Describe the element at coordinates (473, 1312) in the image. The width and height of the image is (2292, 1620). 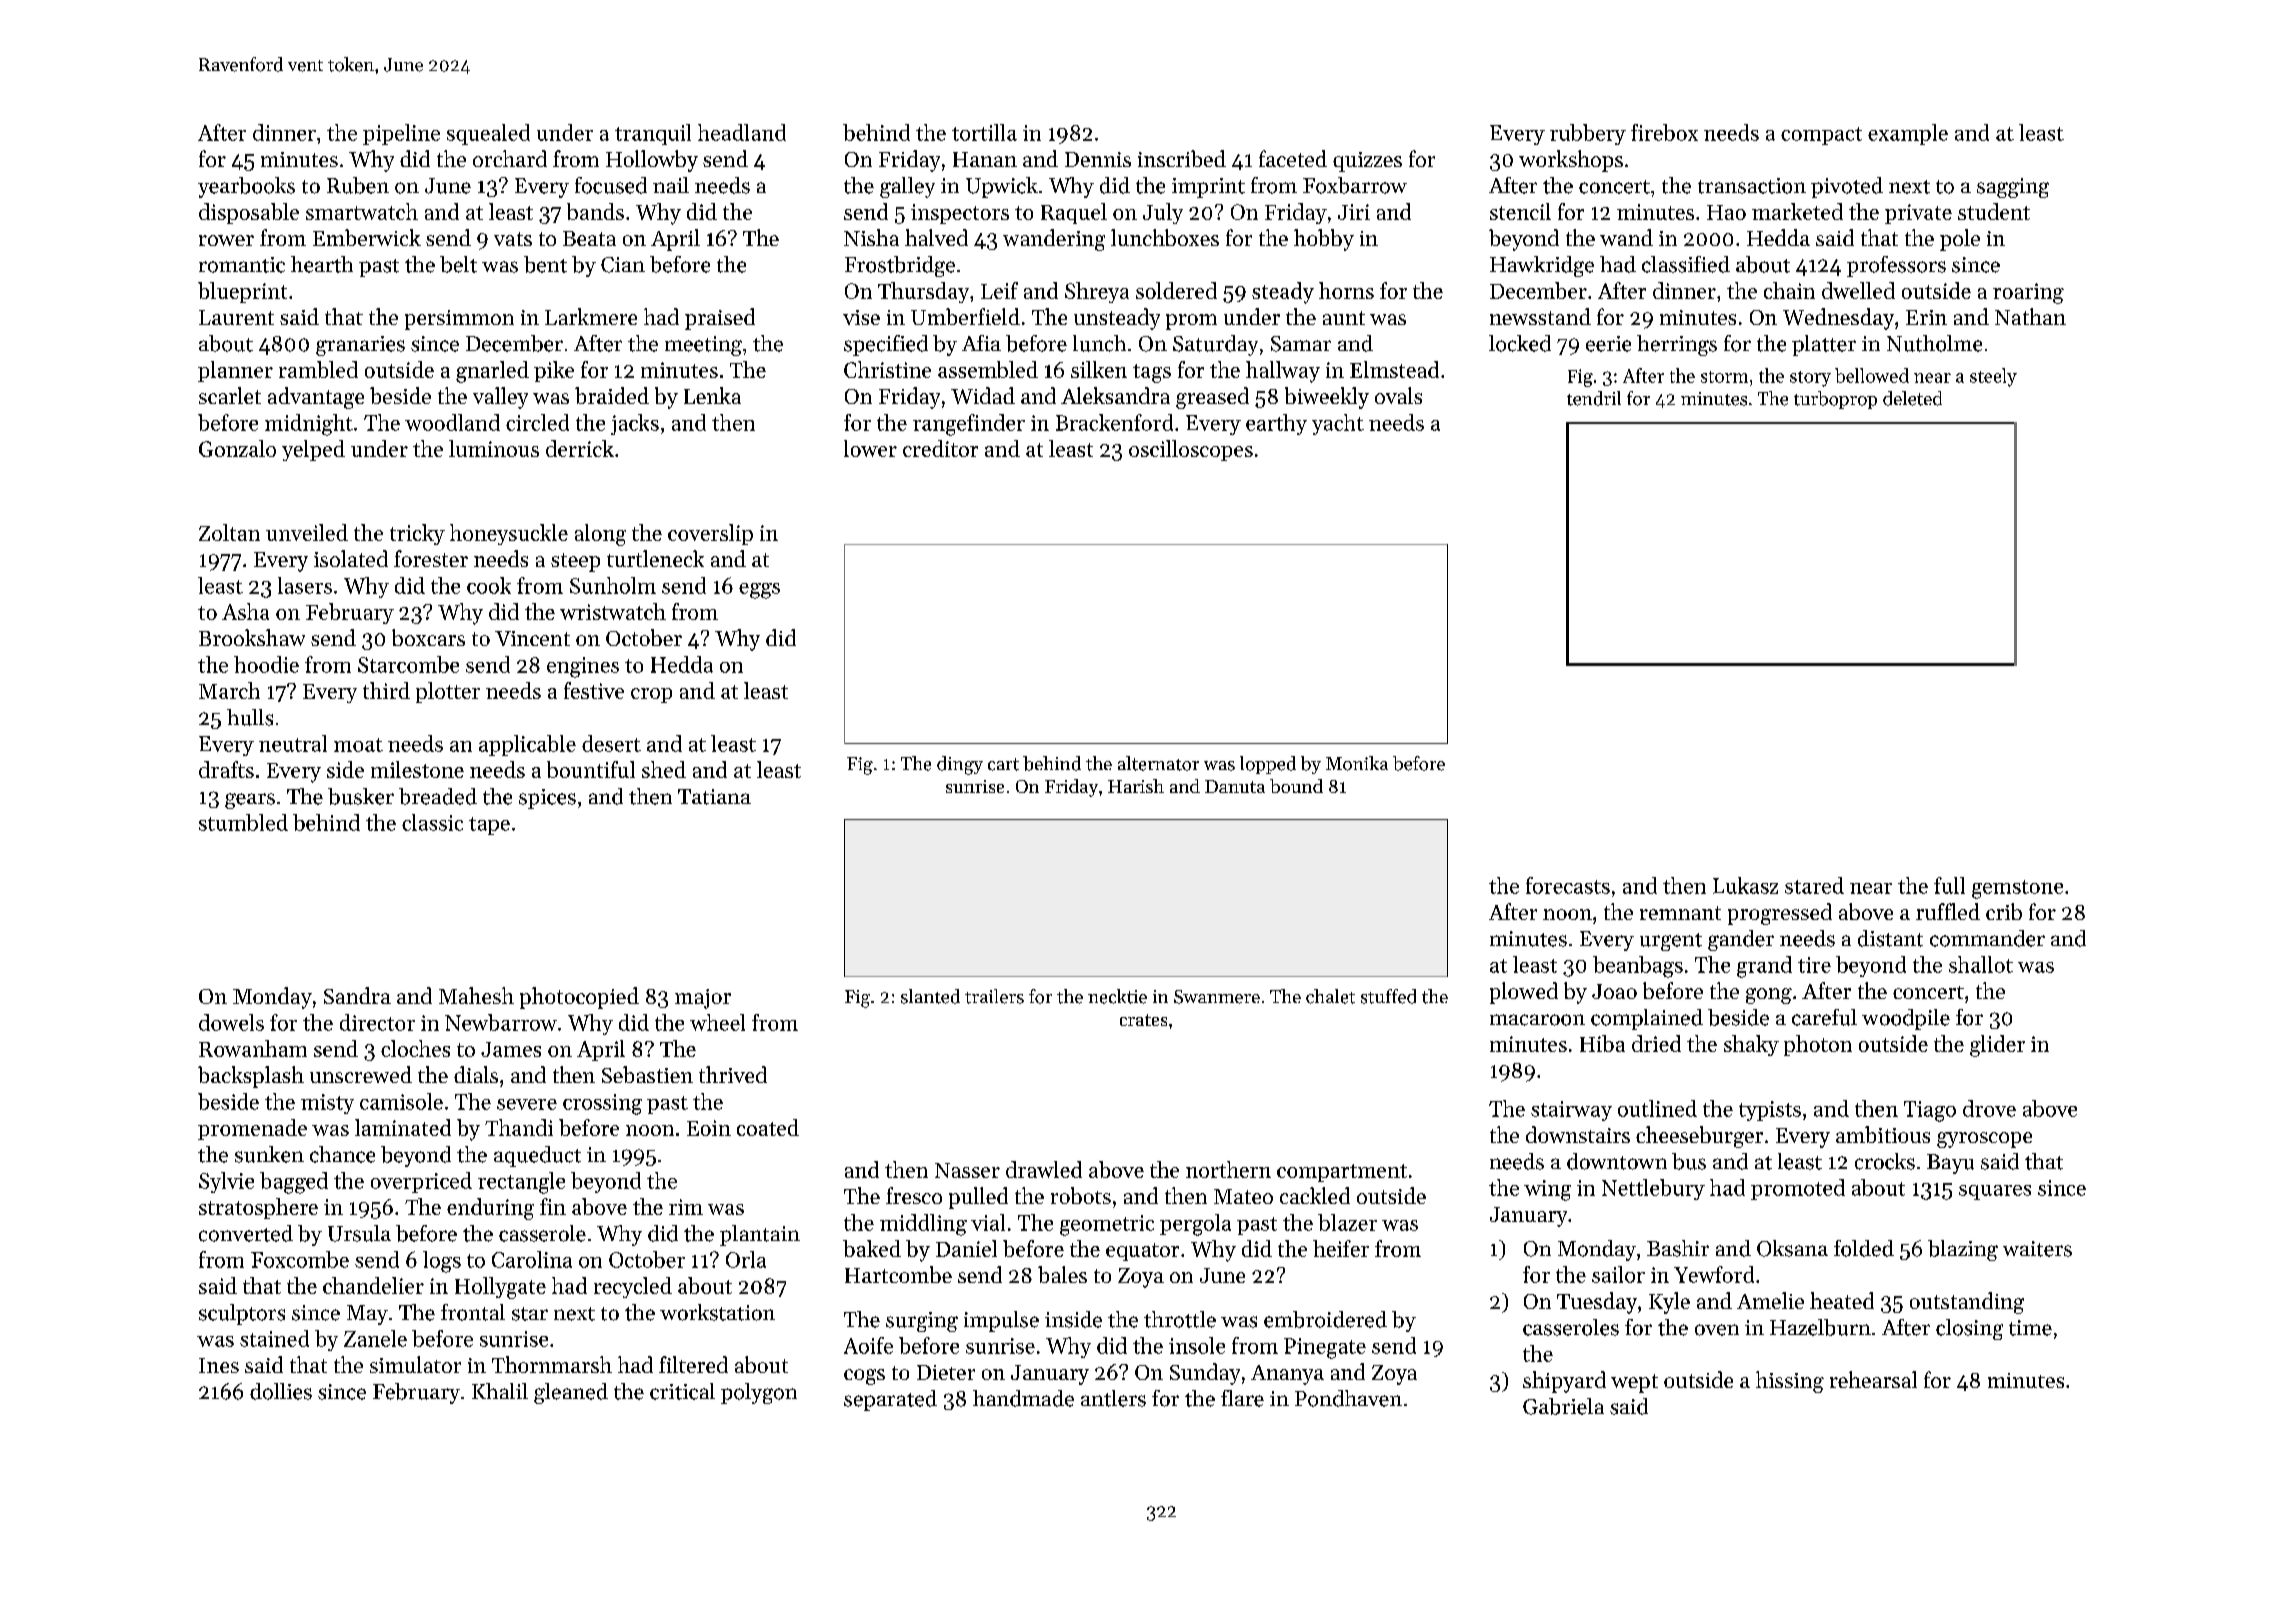
I see `frontal` at that location.
